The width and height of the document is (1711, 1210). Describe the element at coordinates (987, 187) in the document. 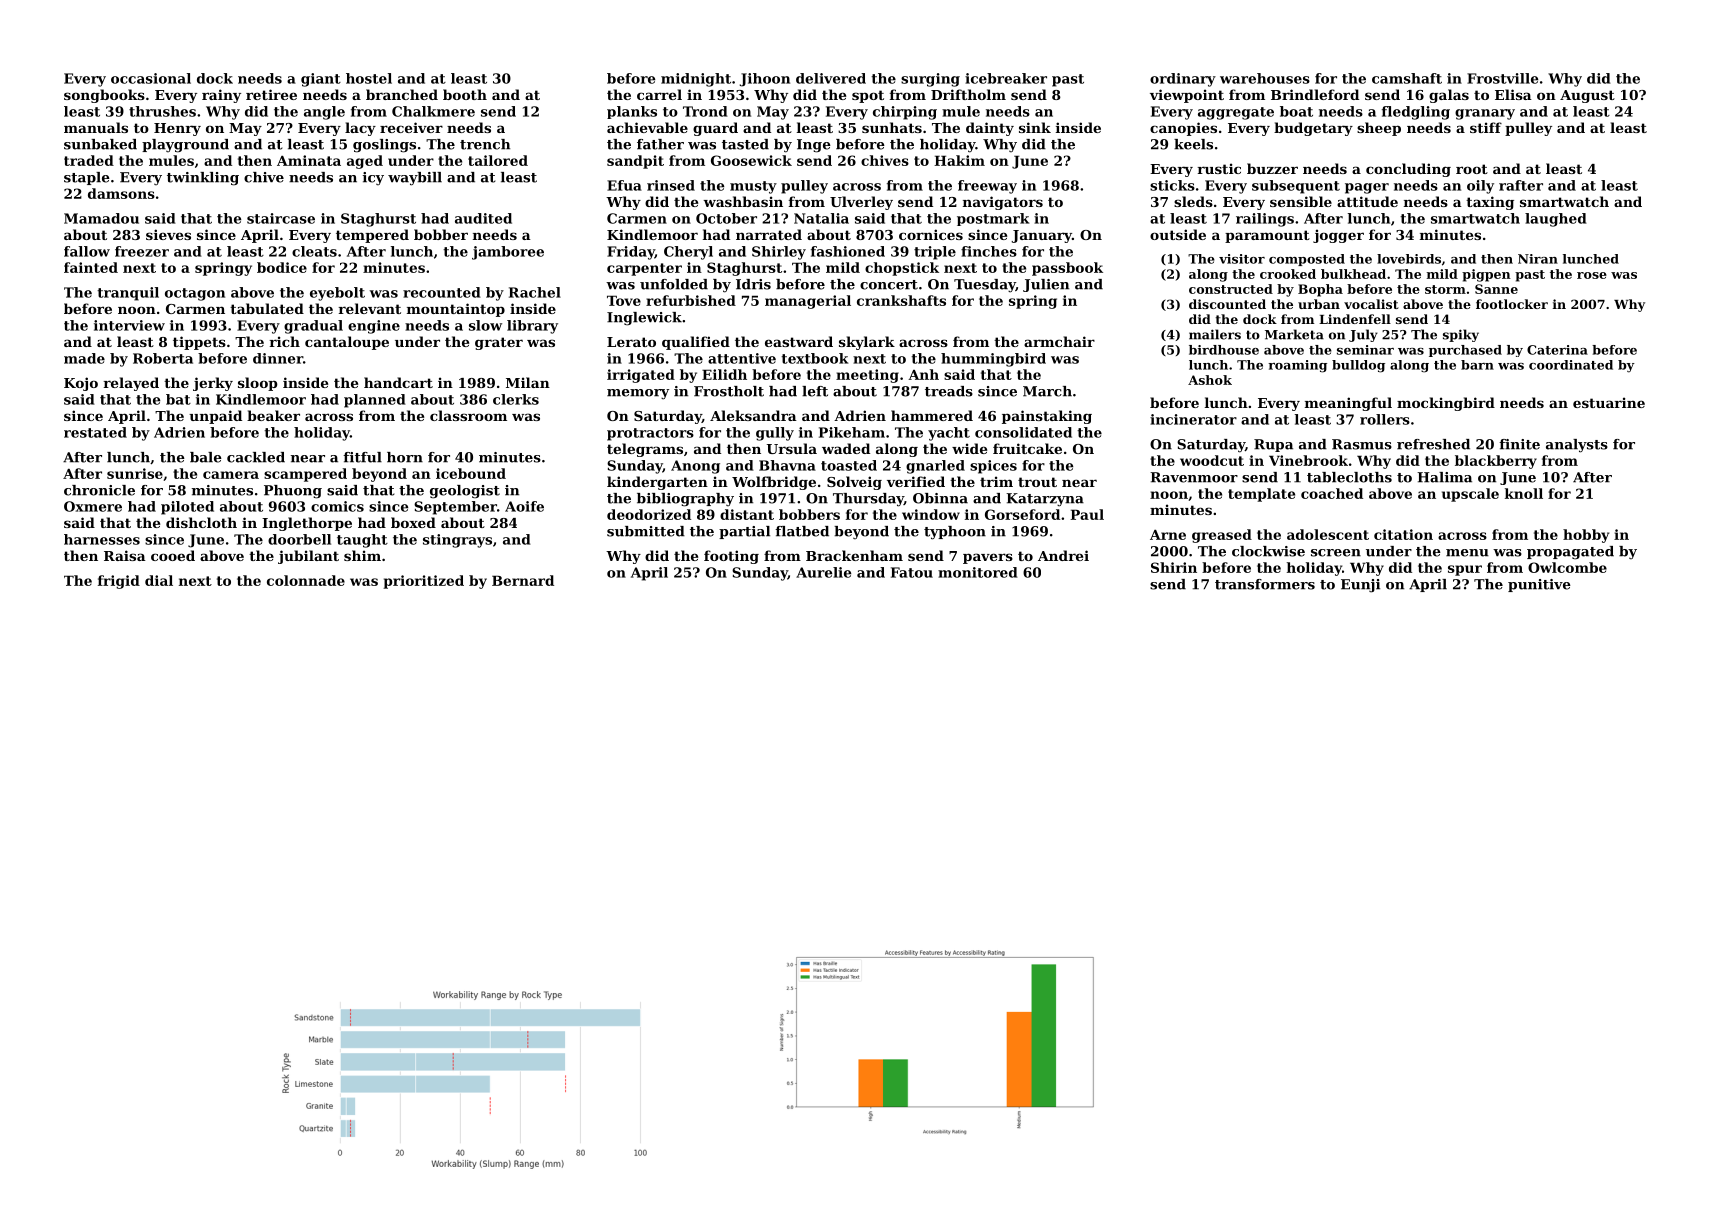

I see `freeway` at that location.
